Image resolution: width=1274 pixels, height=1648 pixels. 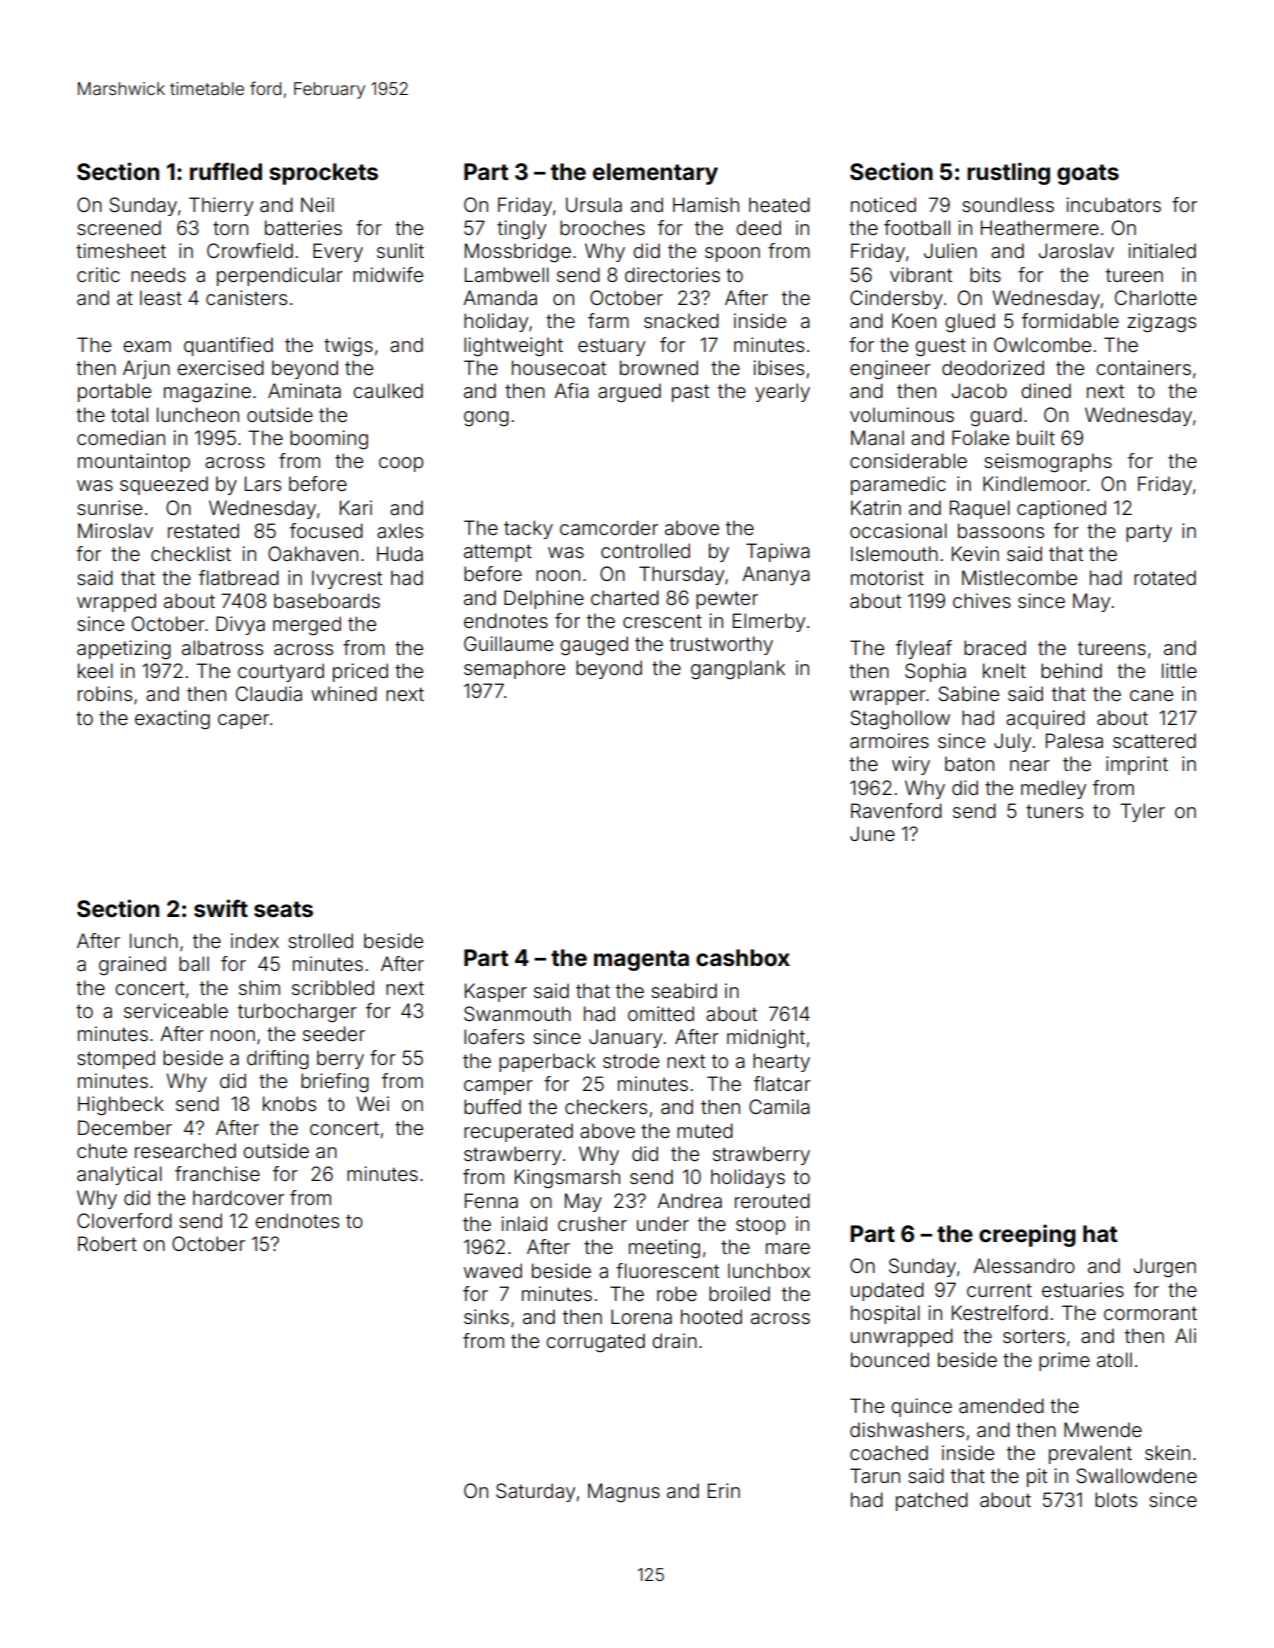 I want to click on whined, so click(x=344, y=693).
